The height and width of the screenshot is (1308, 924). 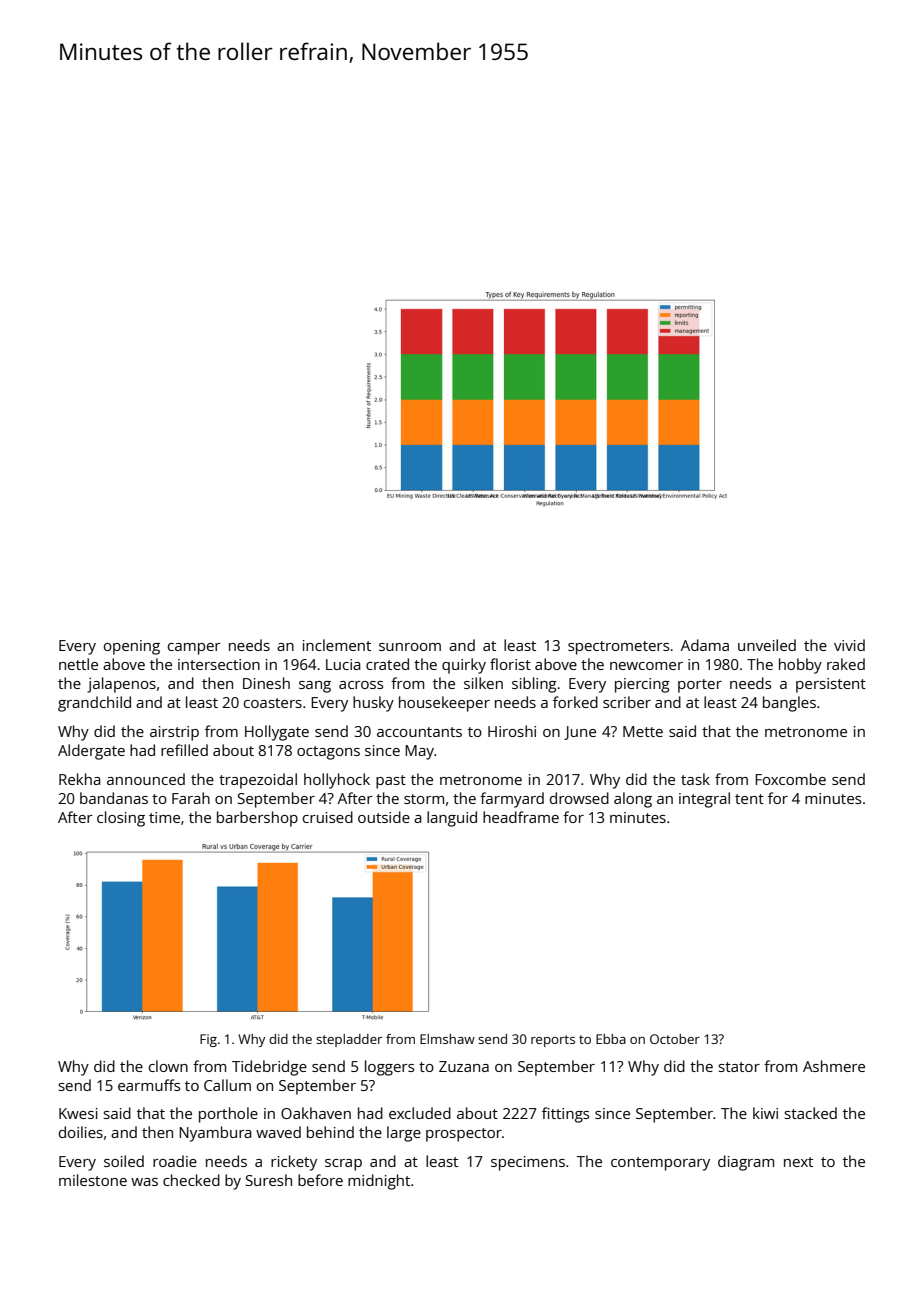 I want to click on unveiled, so click(x=767, y=645).
